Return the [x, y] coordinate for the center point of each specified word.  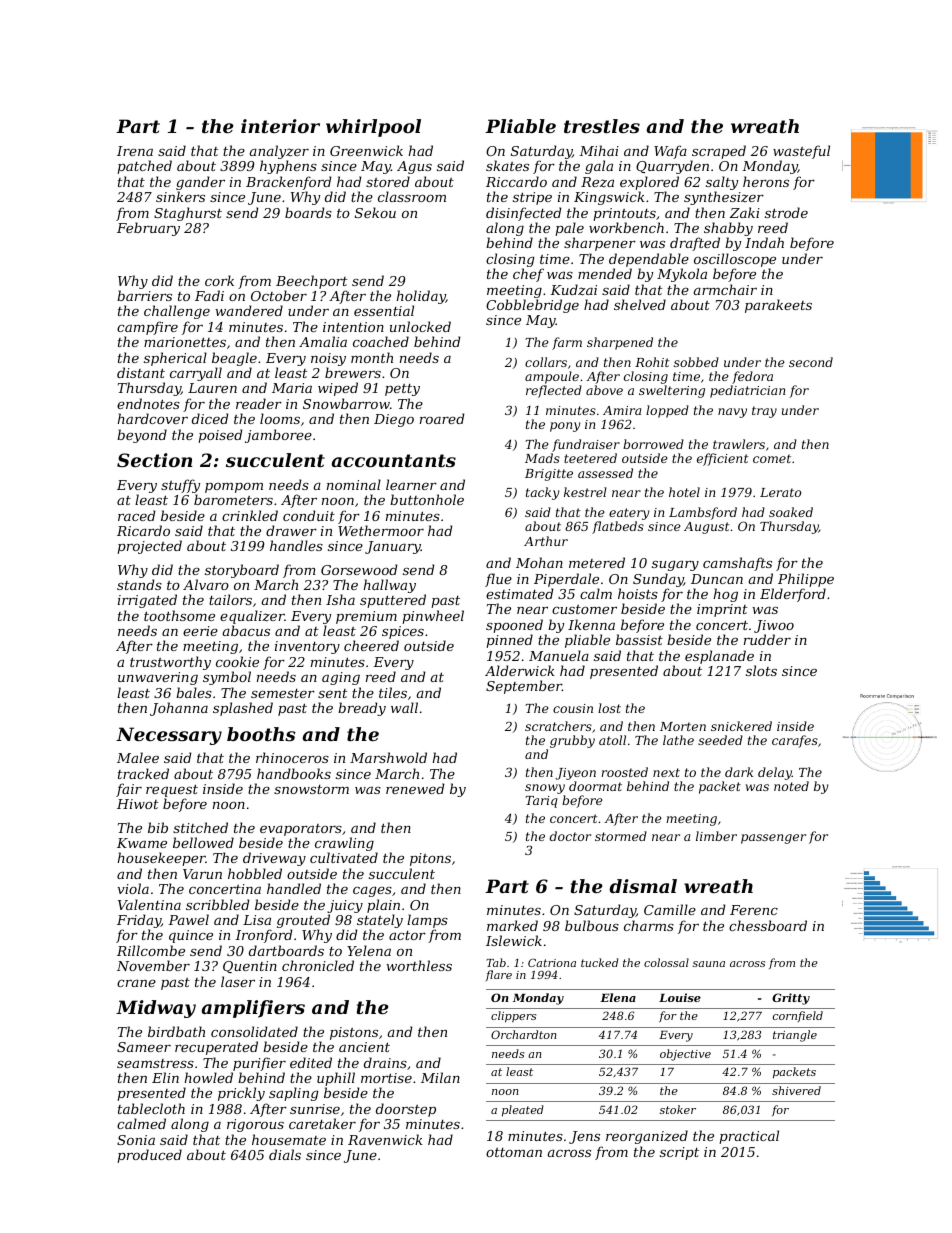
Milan [440, 1077]
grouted [303, 921]
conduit [309, 515]
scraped [719, 152]
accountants [394, 460]
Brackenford [289, 183]
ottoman [514, 1152]
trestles [602, 126]
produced [149, 1156]
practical [749, 1137]
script [679, 1153]
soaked [791, 512]
